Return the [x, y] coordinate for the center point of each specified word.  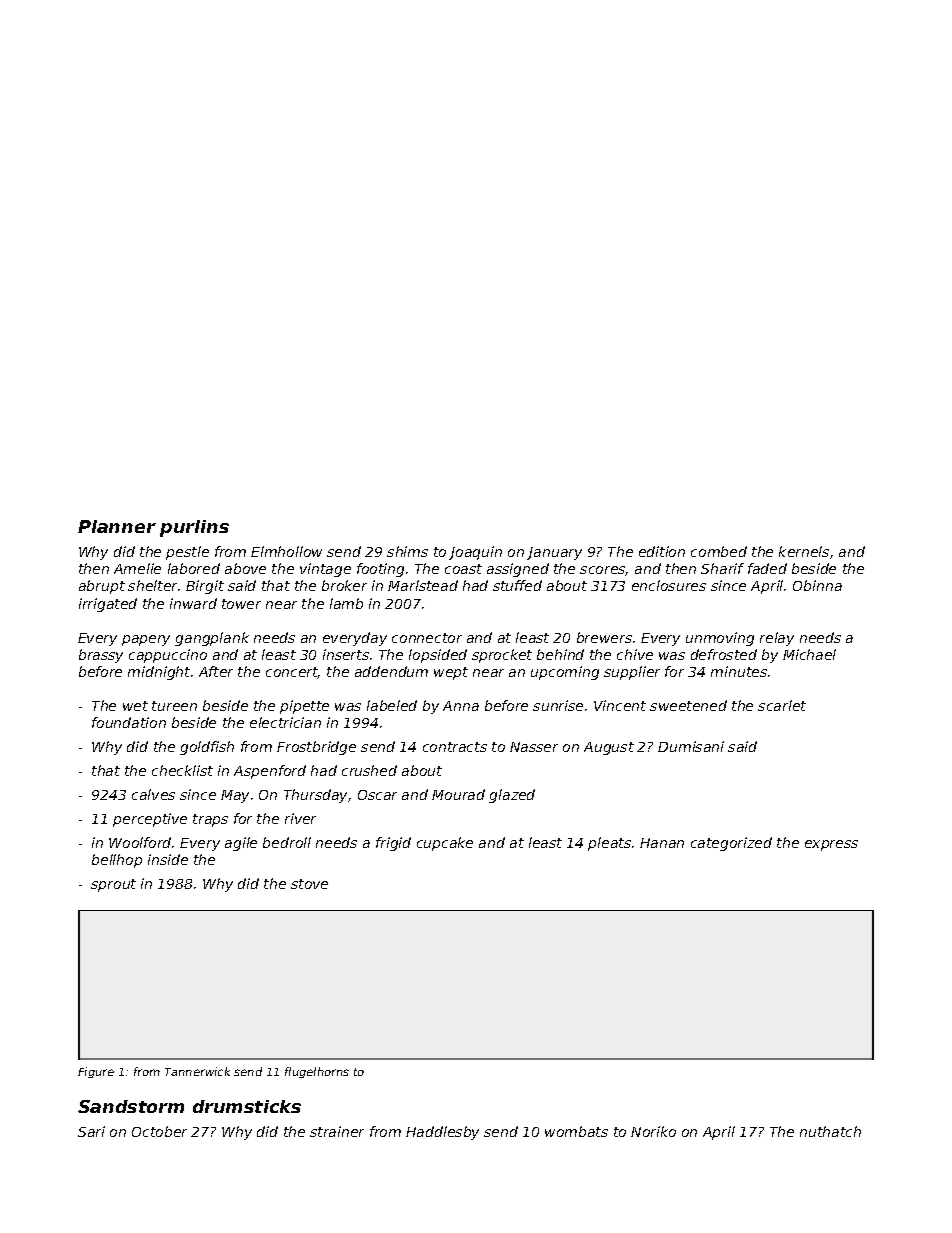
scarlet [782, 705]
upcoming [565, 673]
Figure [96, 1072]
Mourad [458, 794]
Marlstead [423, 585]
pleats [609, 844]
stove [309, 884]
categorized [731, 844]
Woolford [140, 842]
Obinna [817, 585]
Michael [809, 654]
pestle [187, 553]
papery [146, 640]
